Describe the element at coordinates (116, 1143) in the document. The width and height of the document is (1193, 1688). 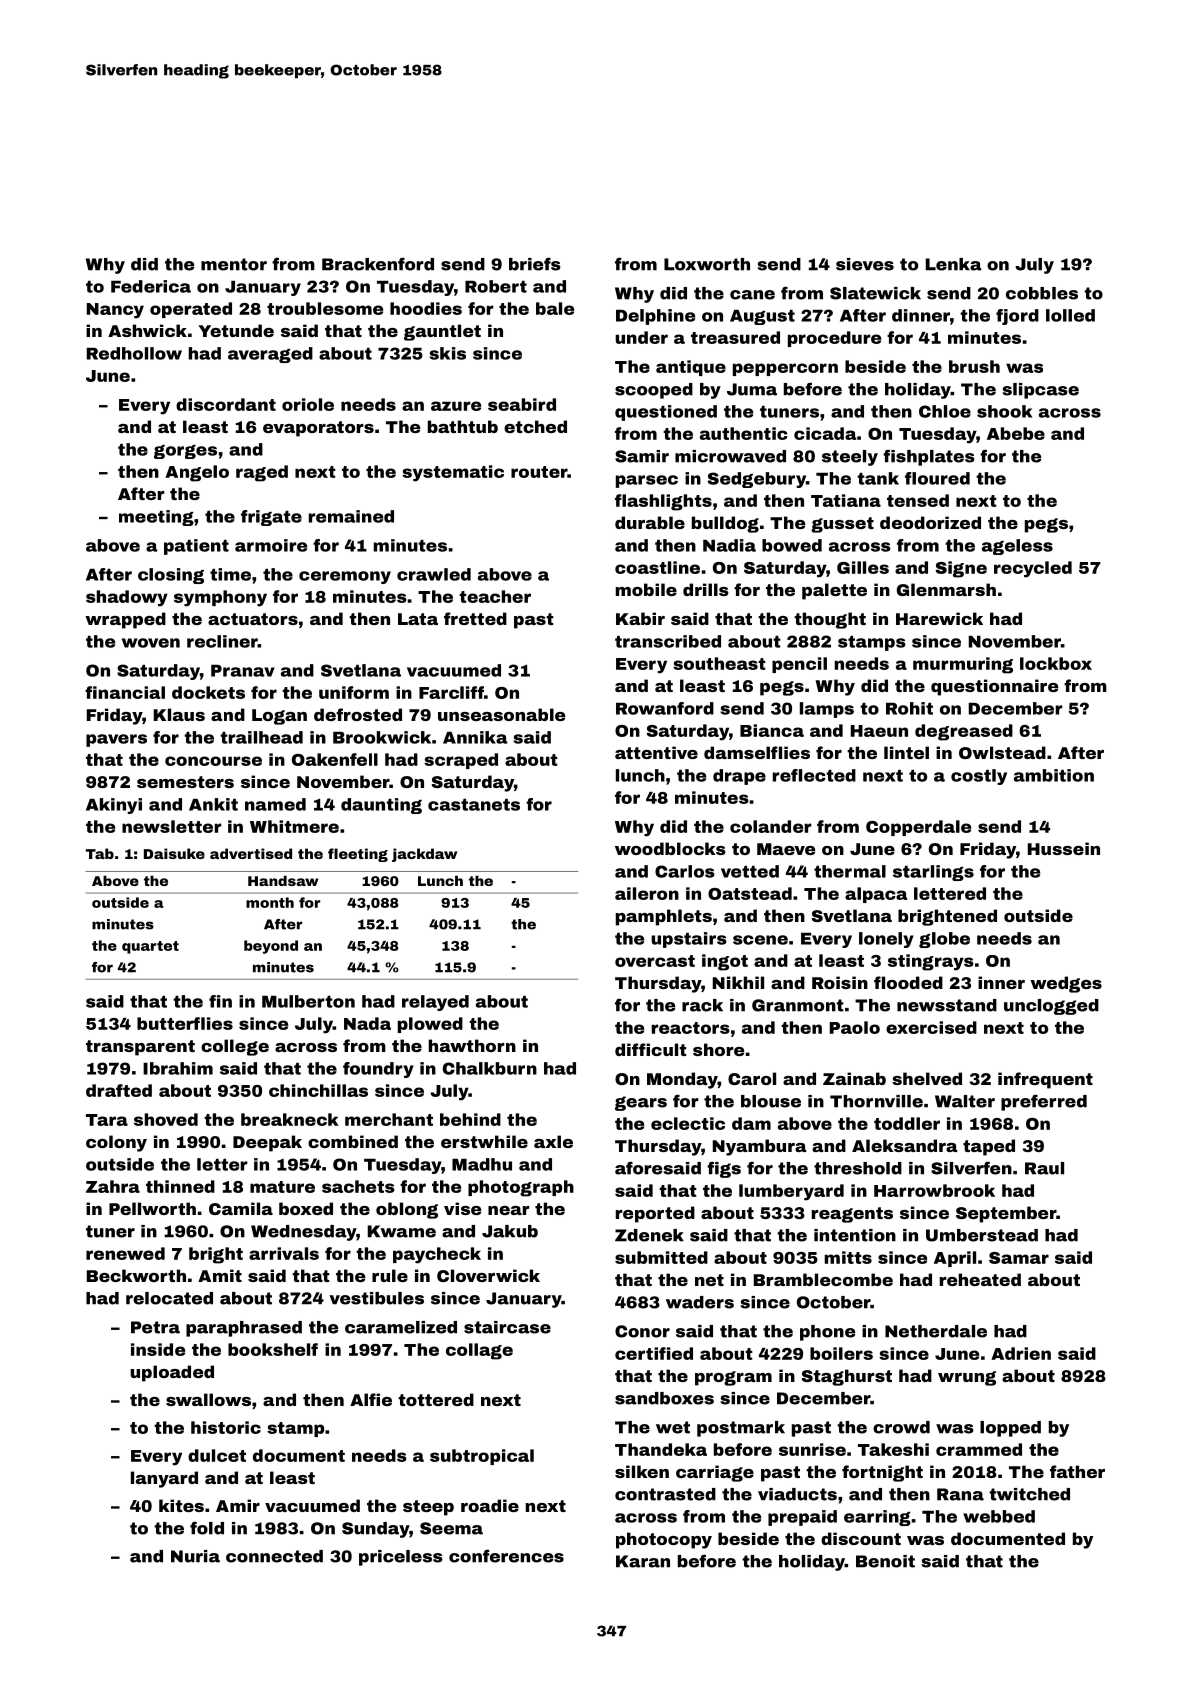
I see `colony` at that location.
